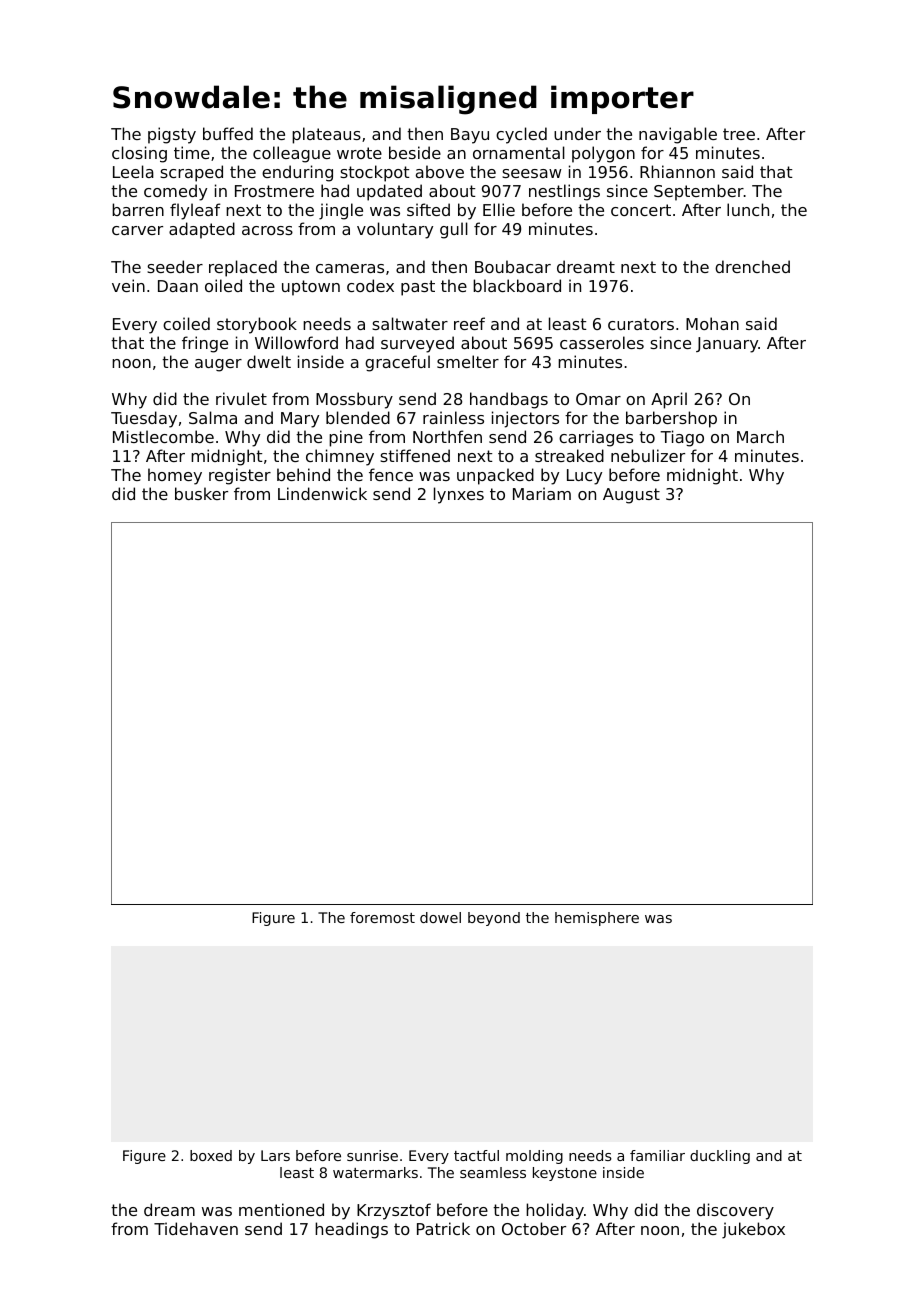  I want to click on tree, so click(739, 134).
